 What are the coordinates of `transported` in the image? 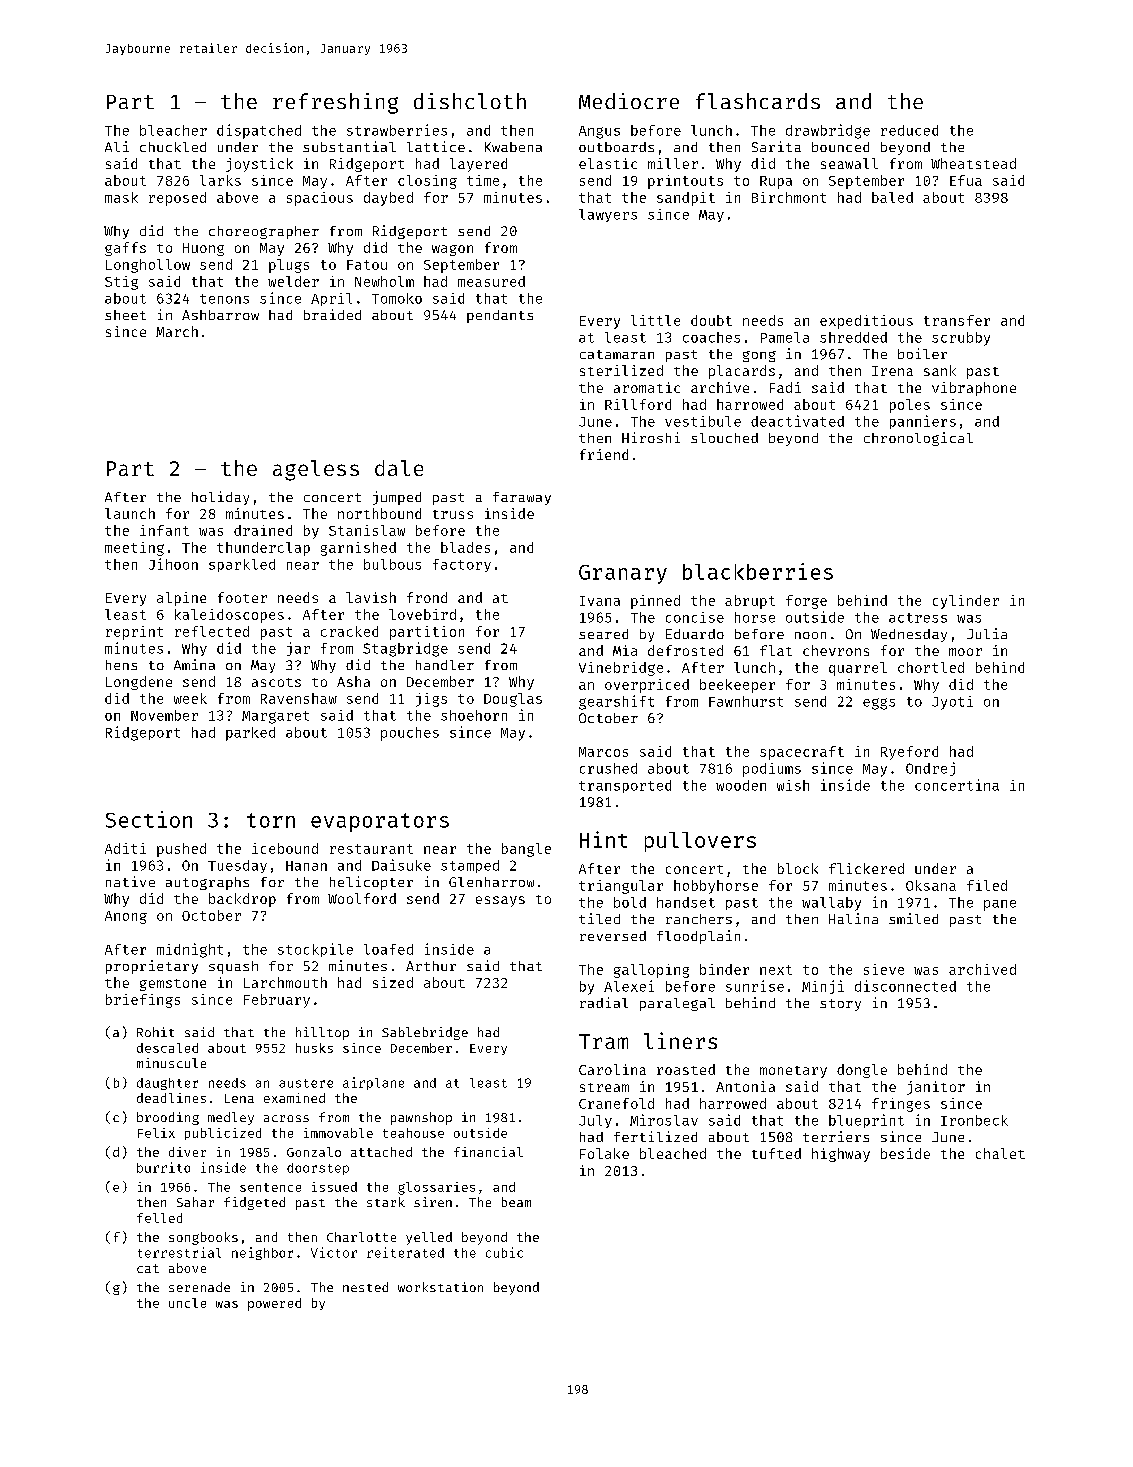 It's located at (625, 786).
